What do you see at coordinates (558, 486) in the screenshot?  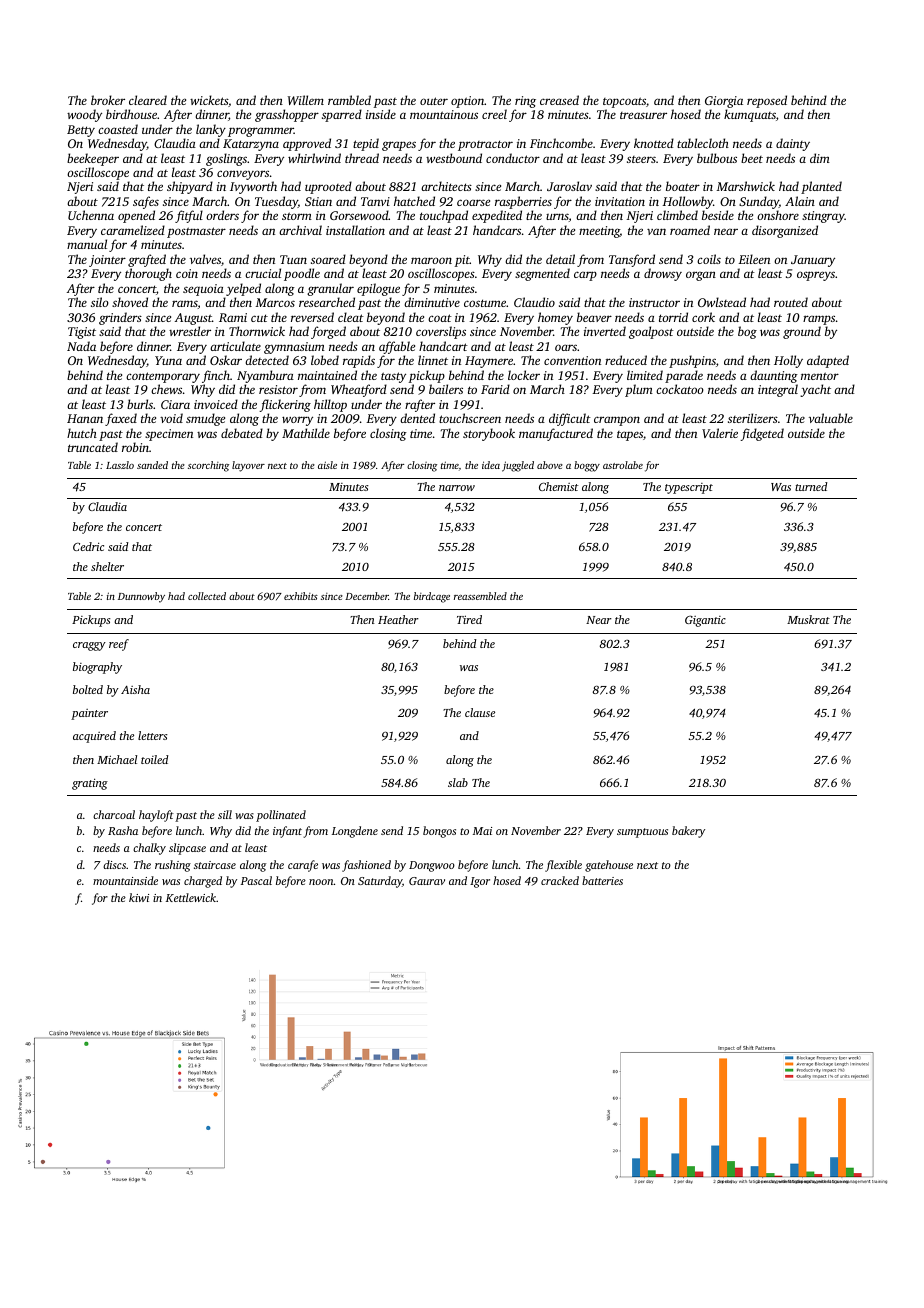 I see `Chemist` at bounding box center [558, 486].
